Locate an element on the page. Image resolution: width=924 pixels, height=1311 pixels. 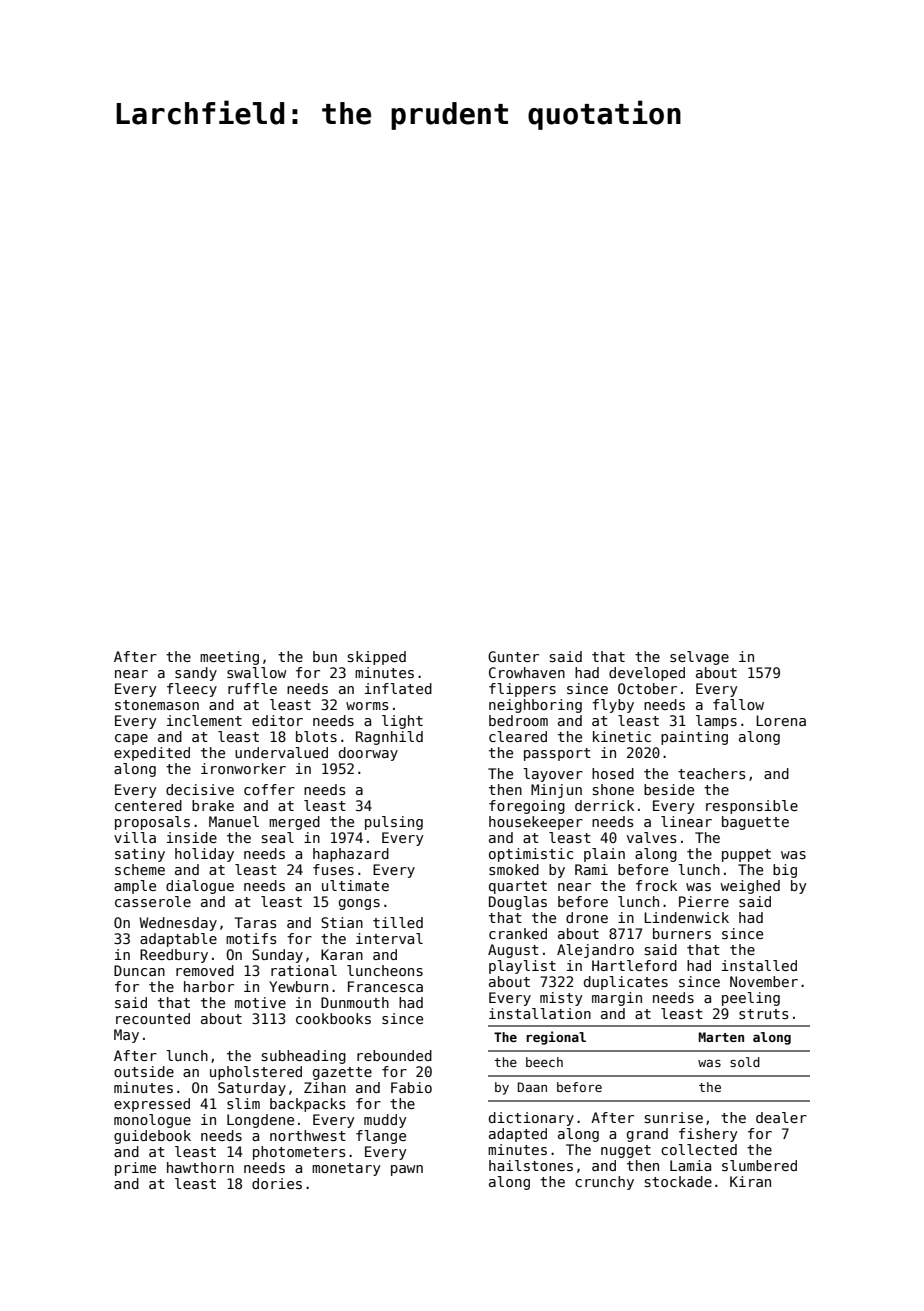
coffer is located at coordinates (269, 789).
